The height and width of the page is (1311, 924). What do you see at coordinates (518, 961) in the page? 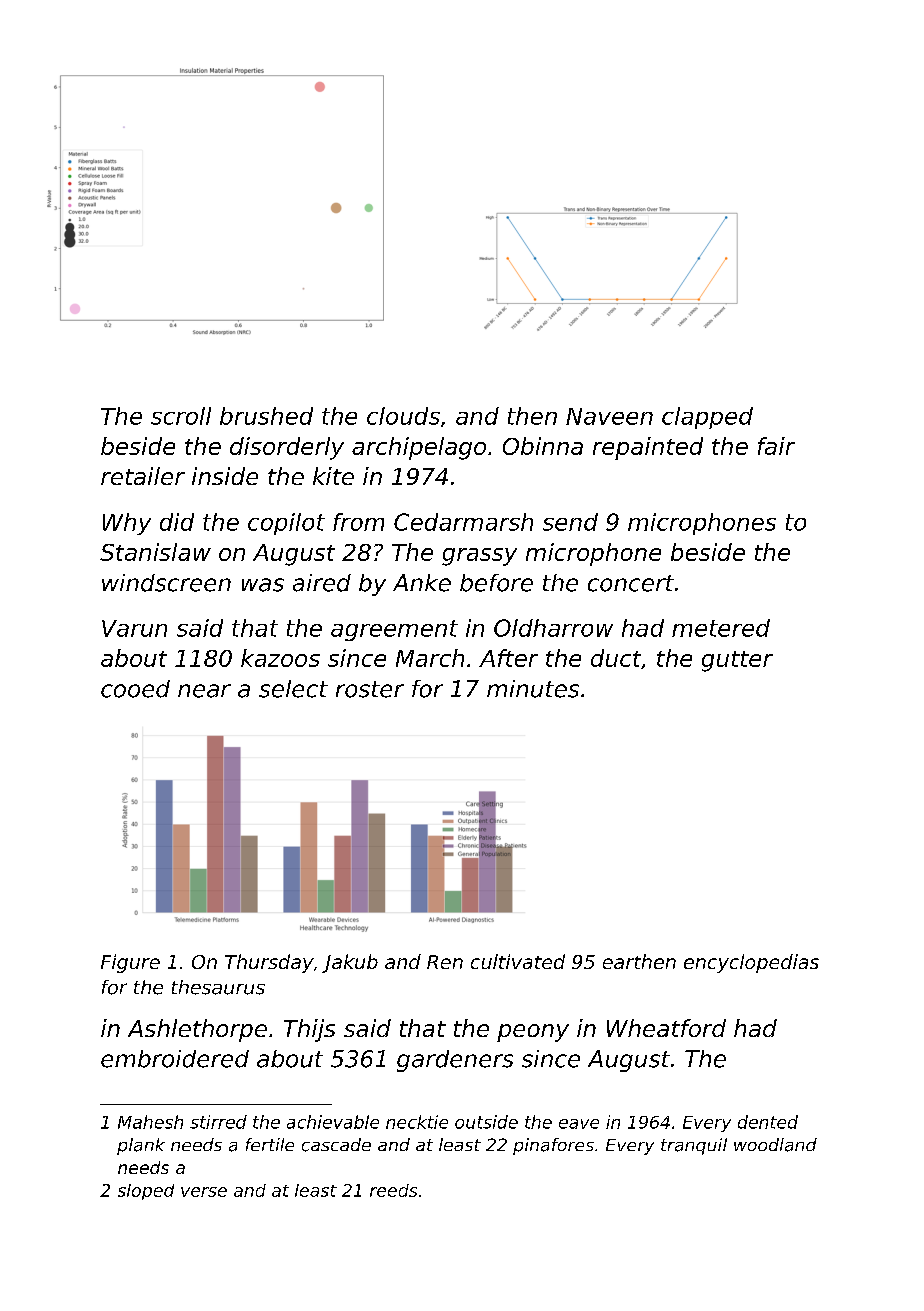
I see `cultivated` at bounding box center [518, 961].
